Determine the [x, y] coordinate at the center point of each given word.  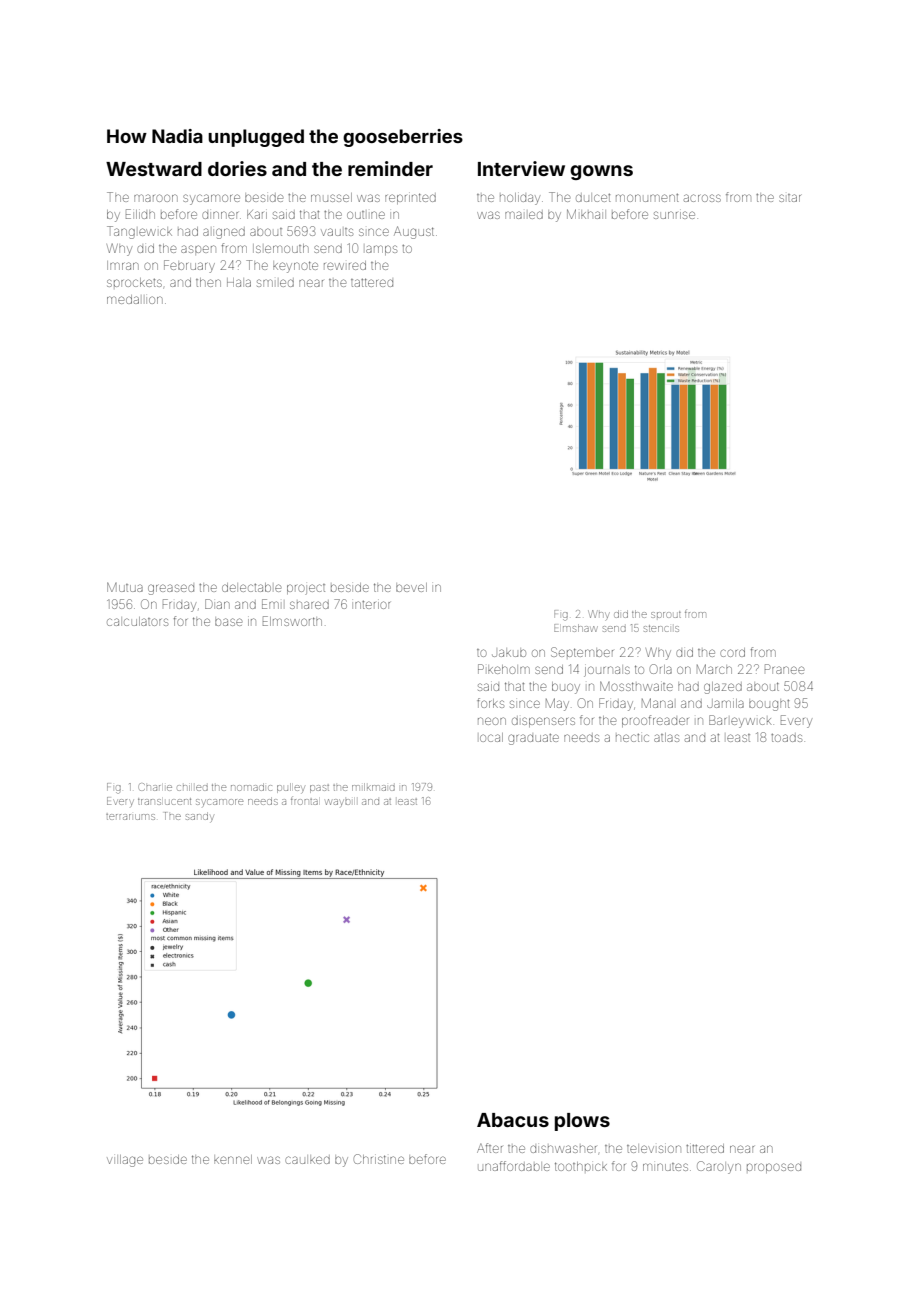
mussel [331, 197]
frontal [304, 801]
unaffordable [514, 1166]
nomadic [251, 787]
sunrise [674, 215]
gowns [601, 172]
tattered [372, 282]
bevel [411, 587]
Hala [239, 282]
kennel [233, 1159]
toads [786, 738]
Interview [521, 168]
